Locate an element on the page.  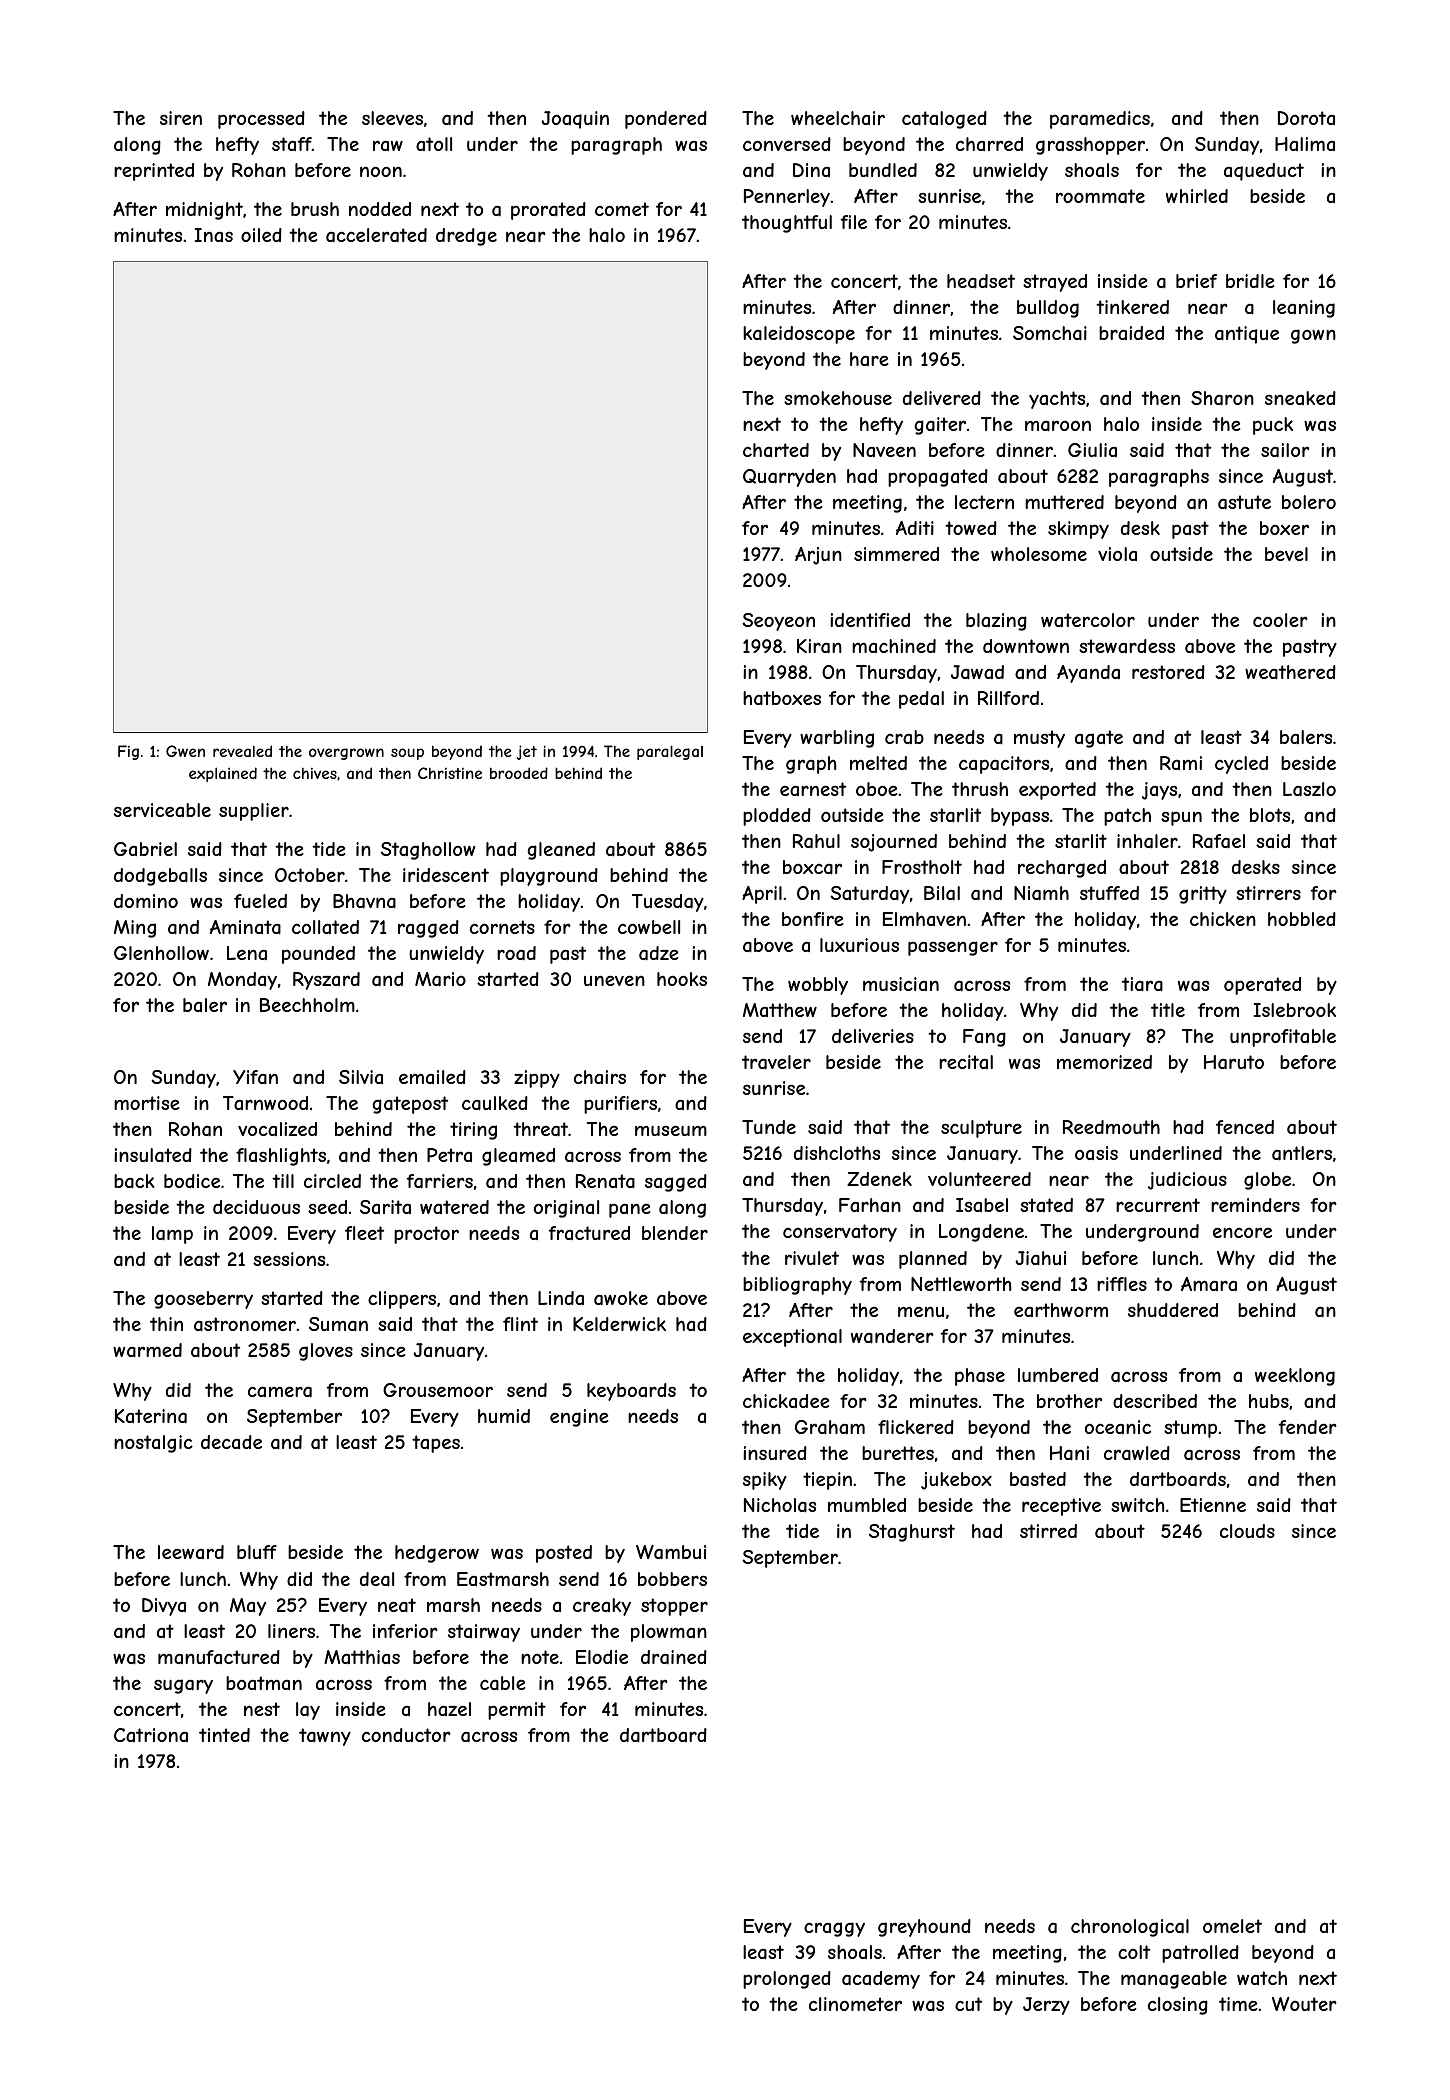
accelerated is located at coordinates (376, 235).
